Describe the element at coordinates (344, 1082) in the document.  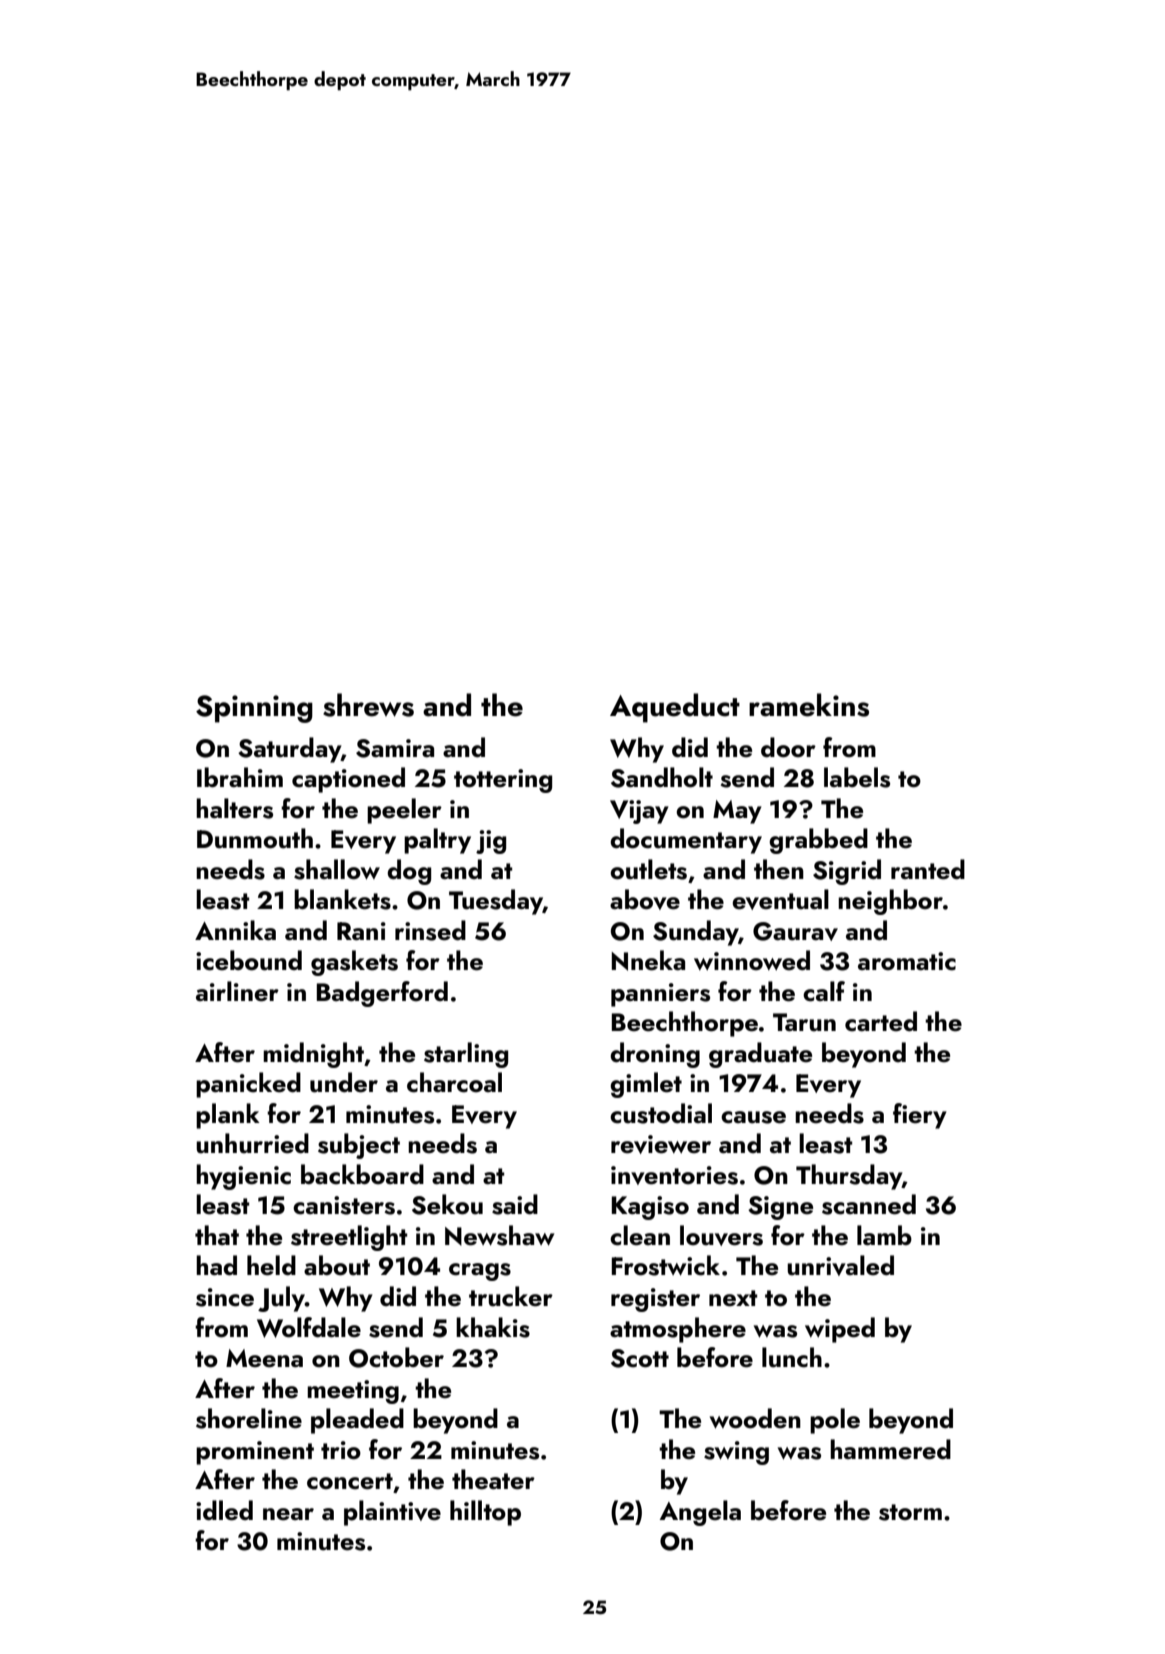
I see `under` at that location.
